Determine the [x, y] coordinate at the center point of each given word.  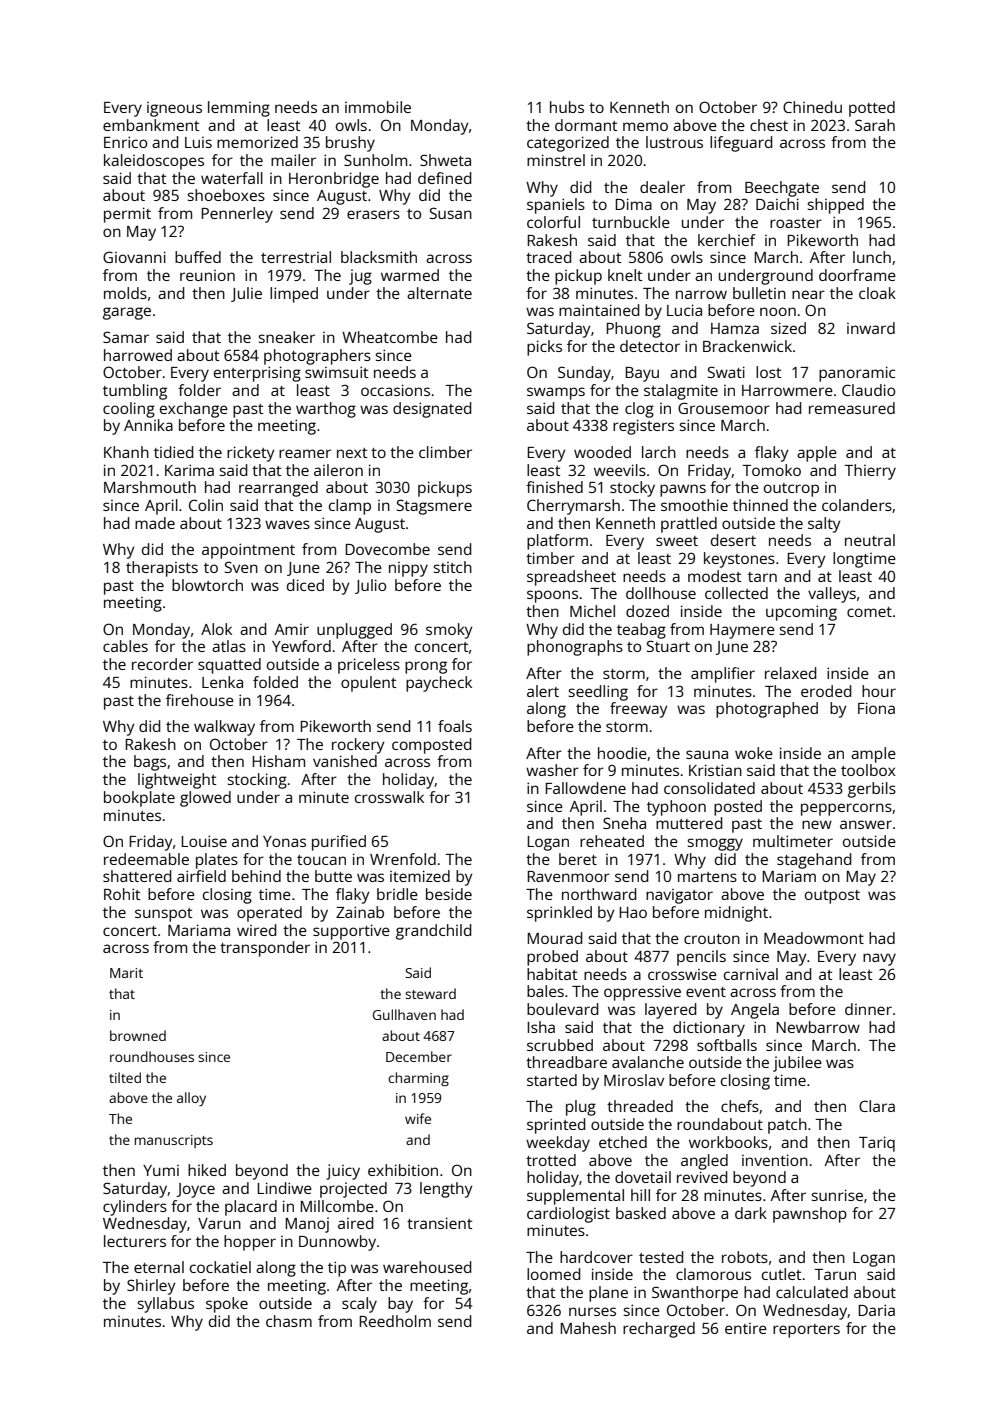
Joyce [195, 1190]
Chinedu [812, 107]
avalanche [648, 1062]
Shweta [445, 160]
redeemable [146, 859]
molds [125, 293]
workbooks [728, 1142]
